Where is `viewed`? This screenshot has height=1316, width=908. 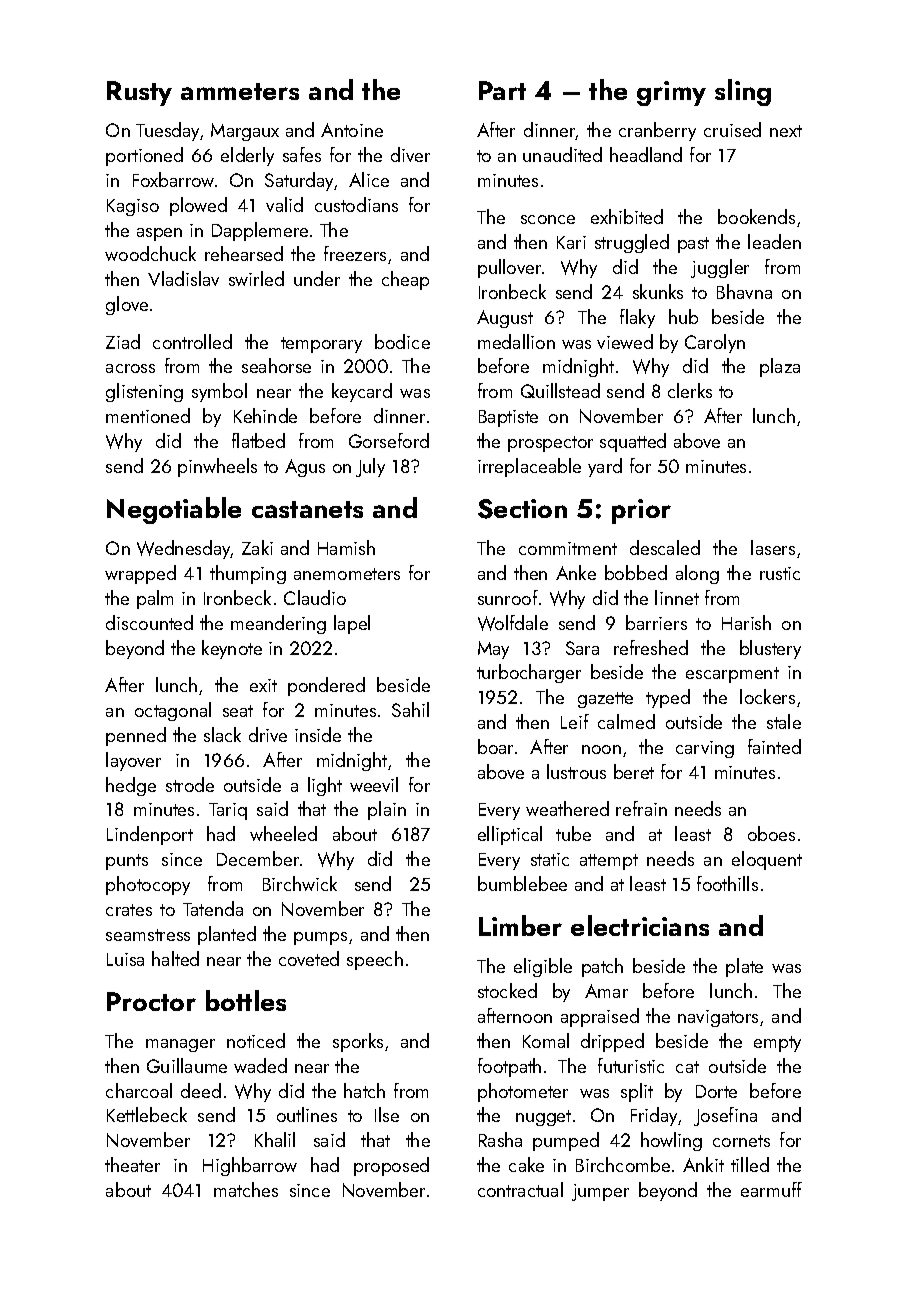 viewed is located at coordinates (625, 341).
